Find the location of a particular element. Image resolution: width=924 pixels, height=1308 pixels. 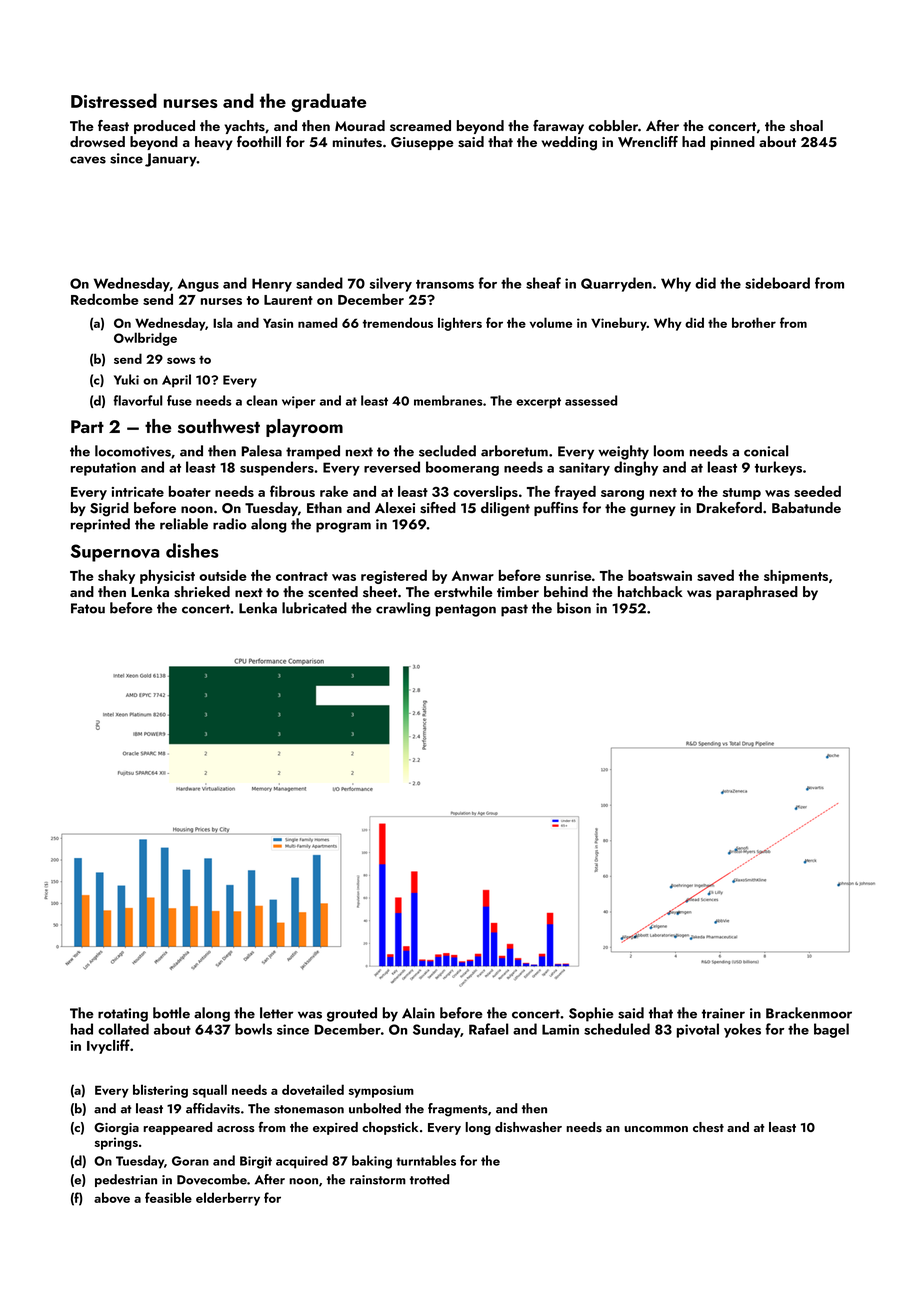

Fatou is located at coordinates (88, 608).
